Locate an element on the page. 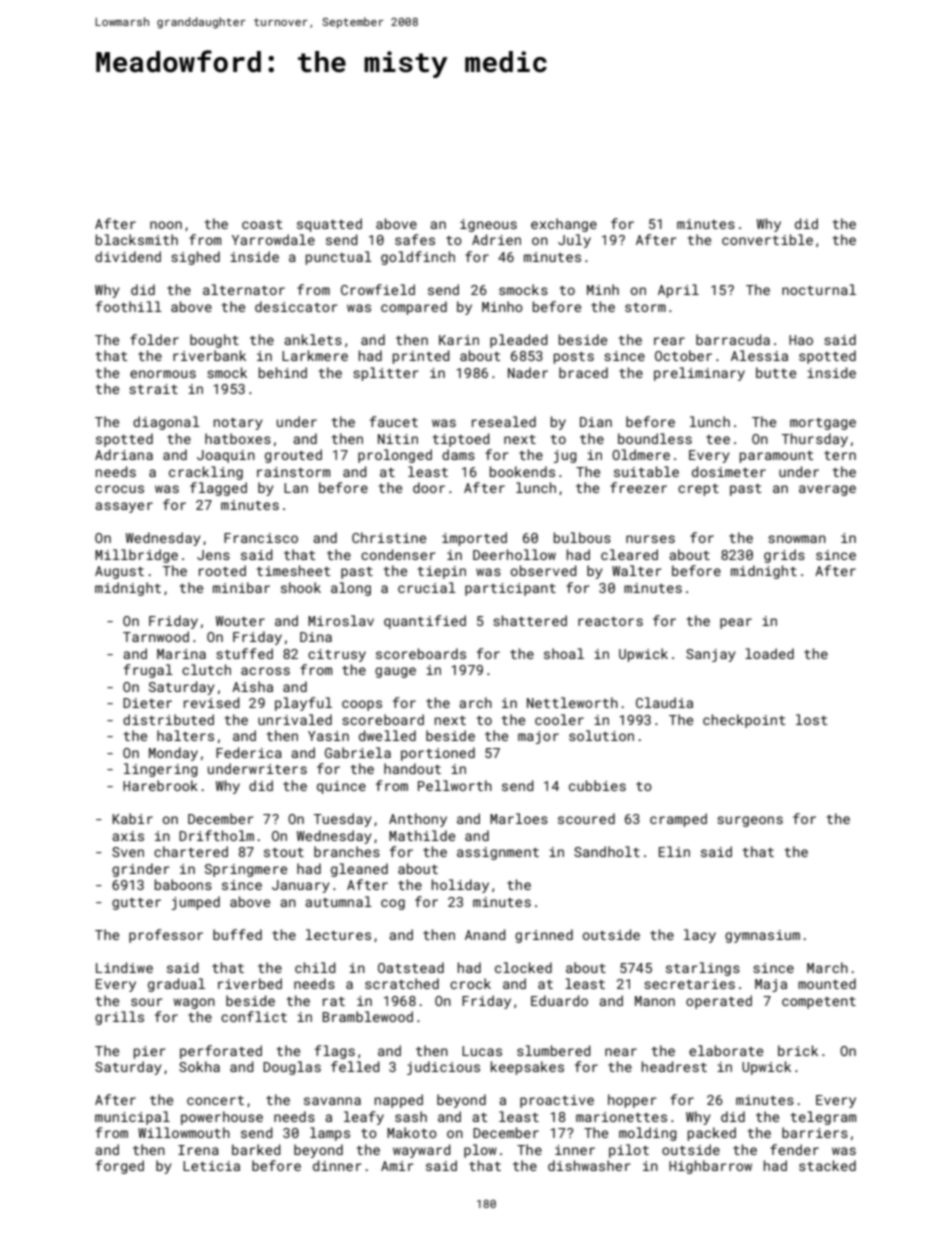 Image resolution: width=952 pixels, height=1233 pixels. squatted is located at coordinates (329, 225).
